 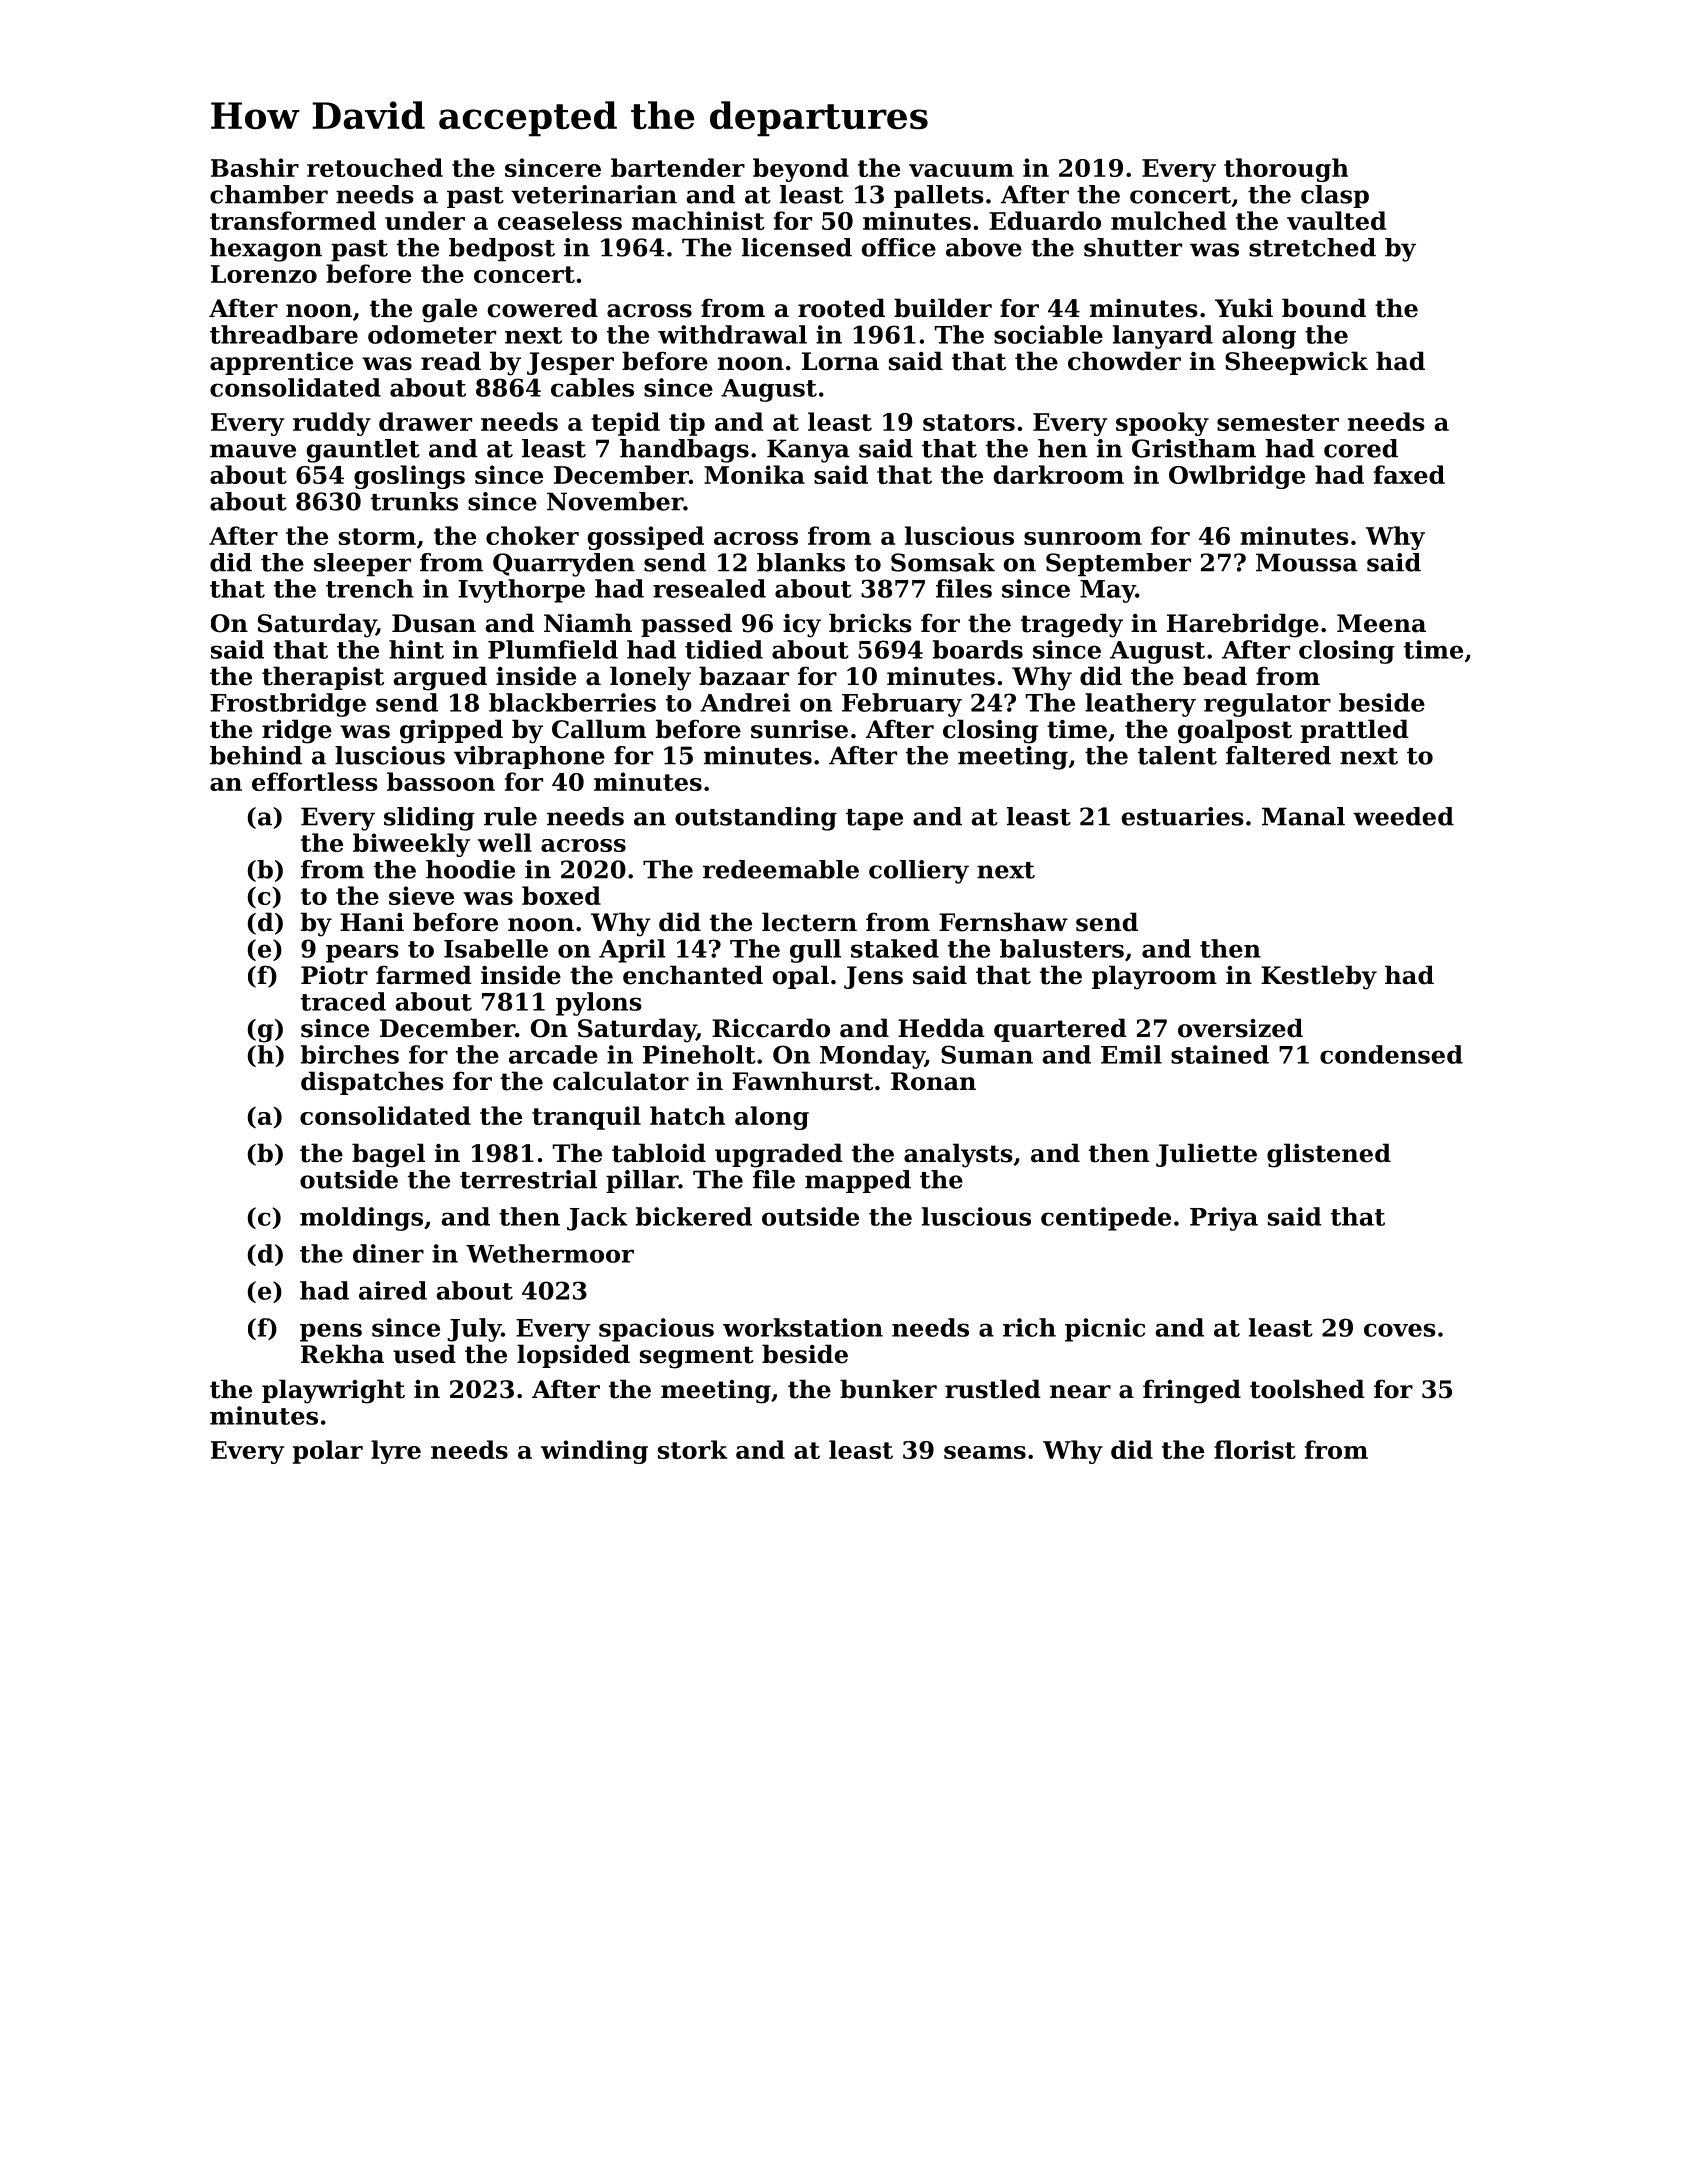 I want to click on above, so click(x=984, y=247).
